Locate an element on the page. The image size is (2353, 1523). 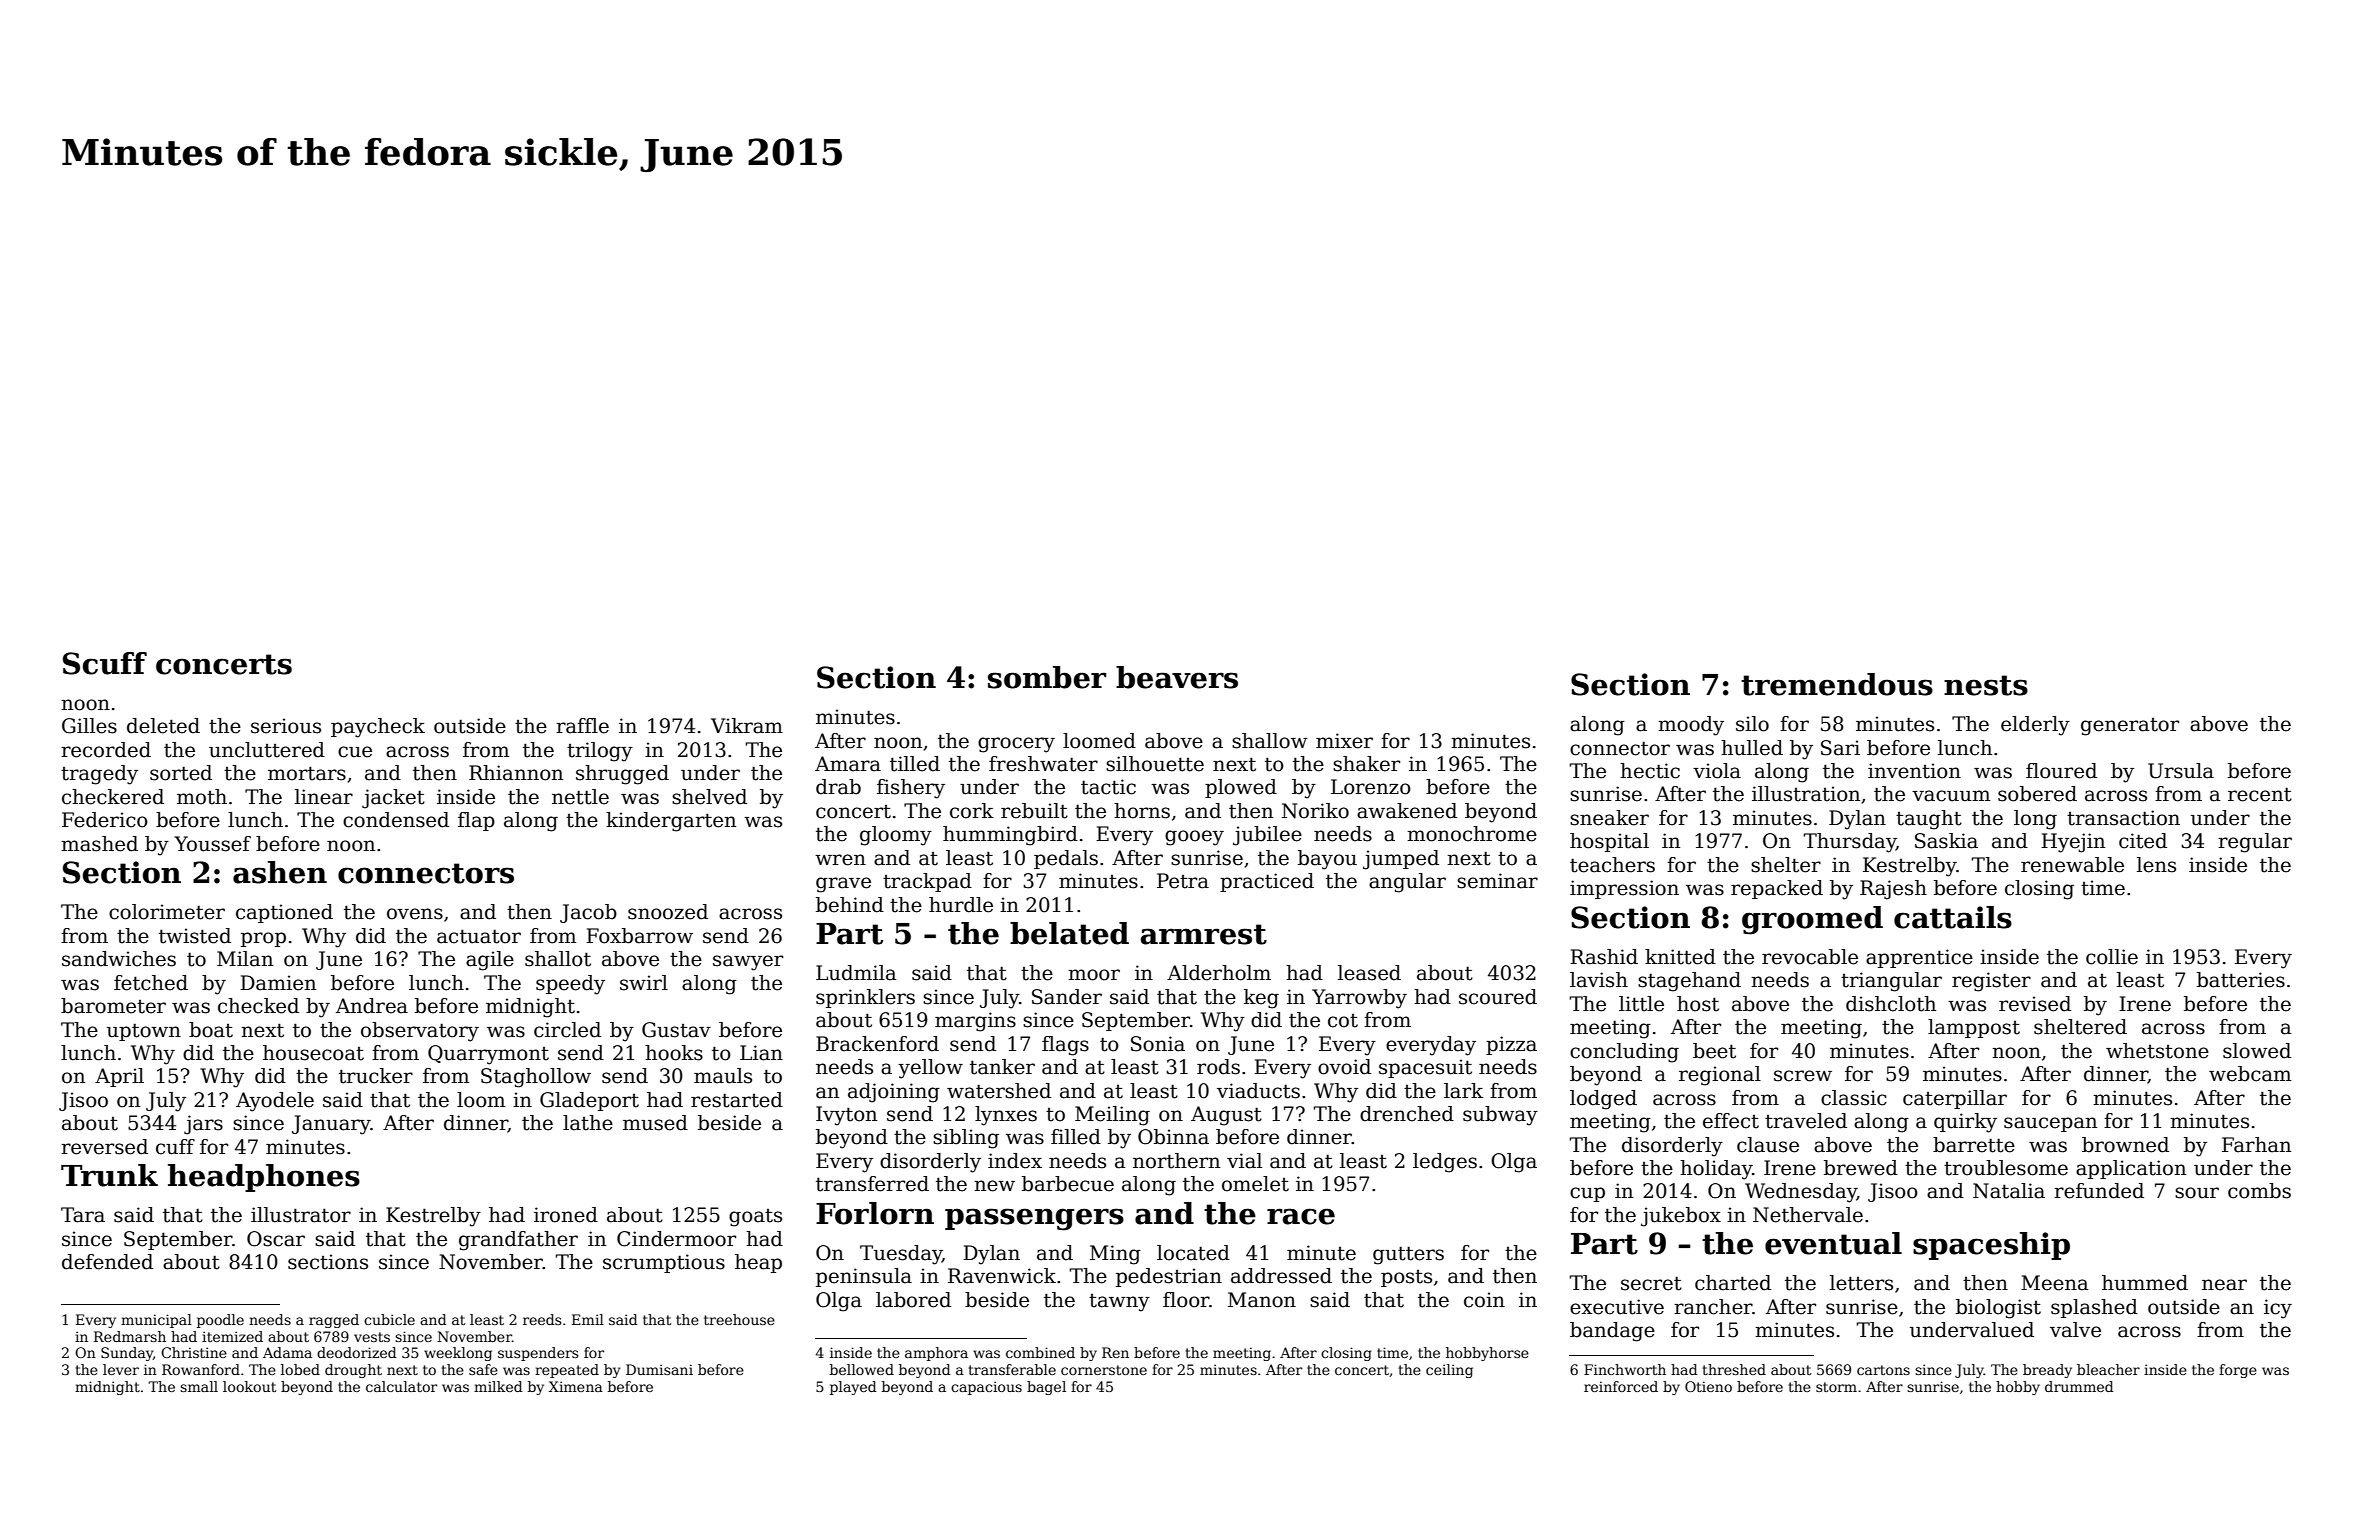
lamppost is located at coordinates (1974, 1028).
